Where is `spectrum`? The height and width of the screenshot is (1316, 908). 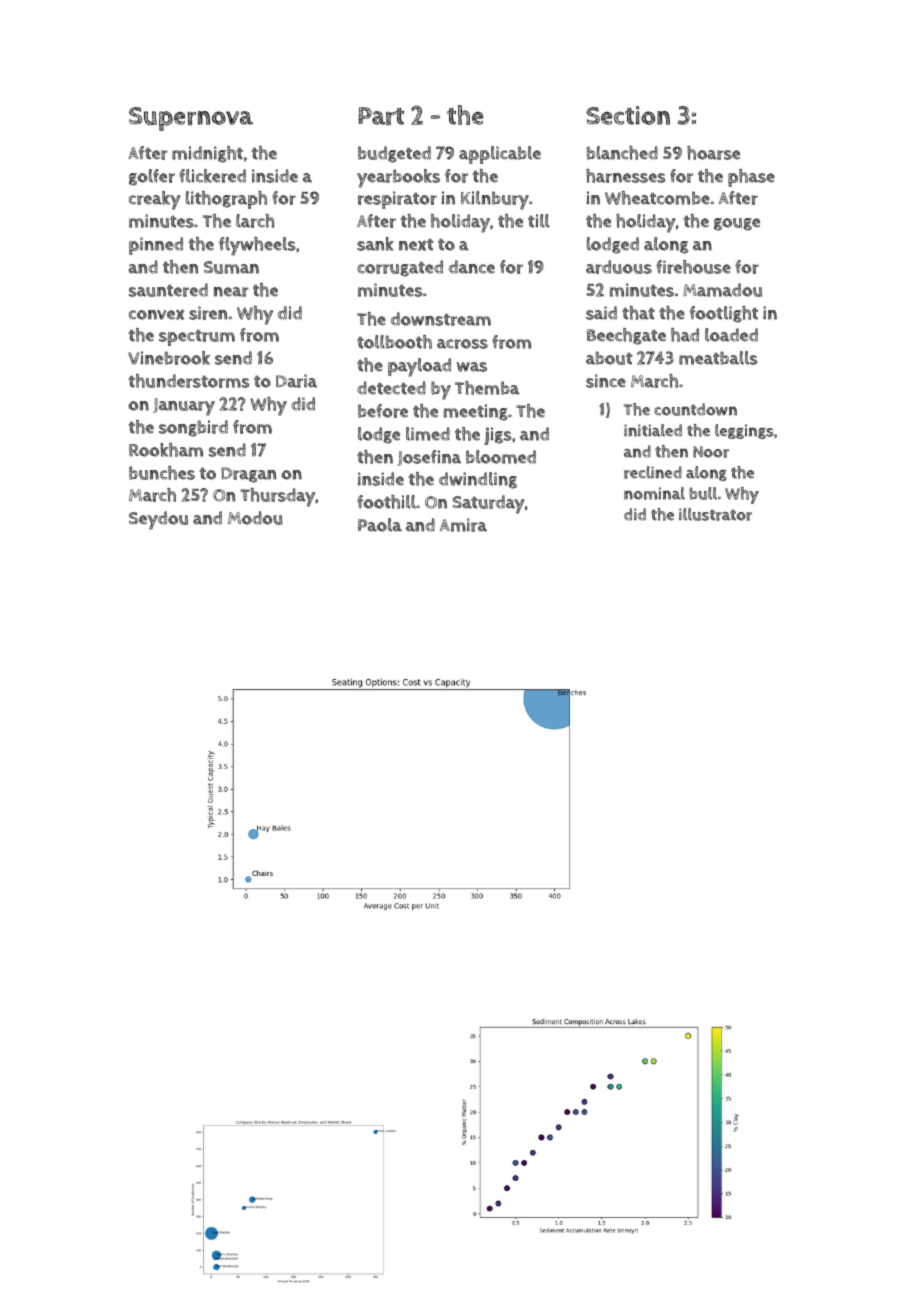
spectrum is located at coordinates (197, 338).
